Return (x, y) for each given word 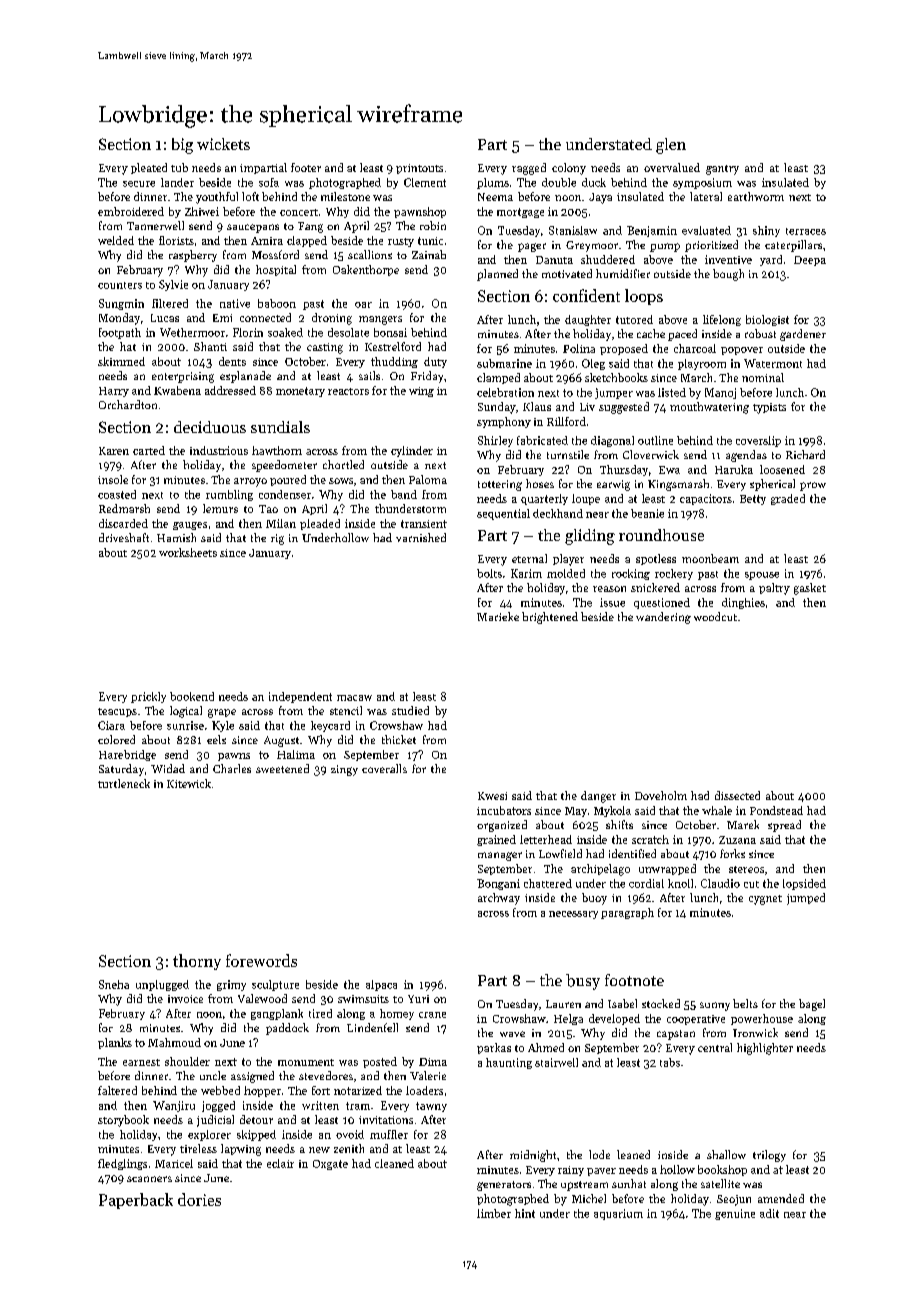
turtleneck (124, 783)
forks (732, 853)
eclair (280, 1163)
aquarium (618, 1214)
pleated (149, 168)
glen (671, 146)
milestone (345, 196)
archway (499, 899)
